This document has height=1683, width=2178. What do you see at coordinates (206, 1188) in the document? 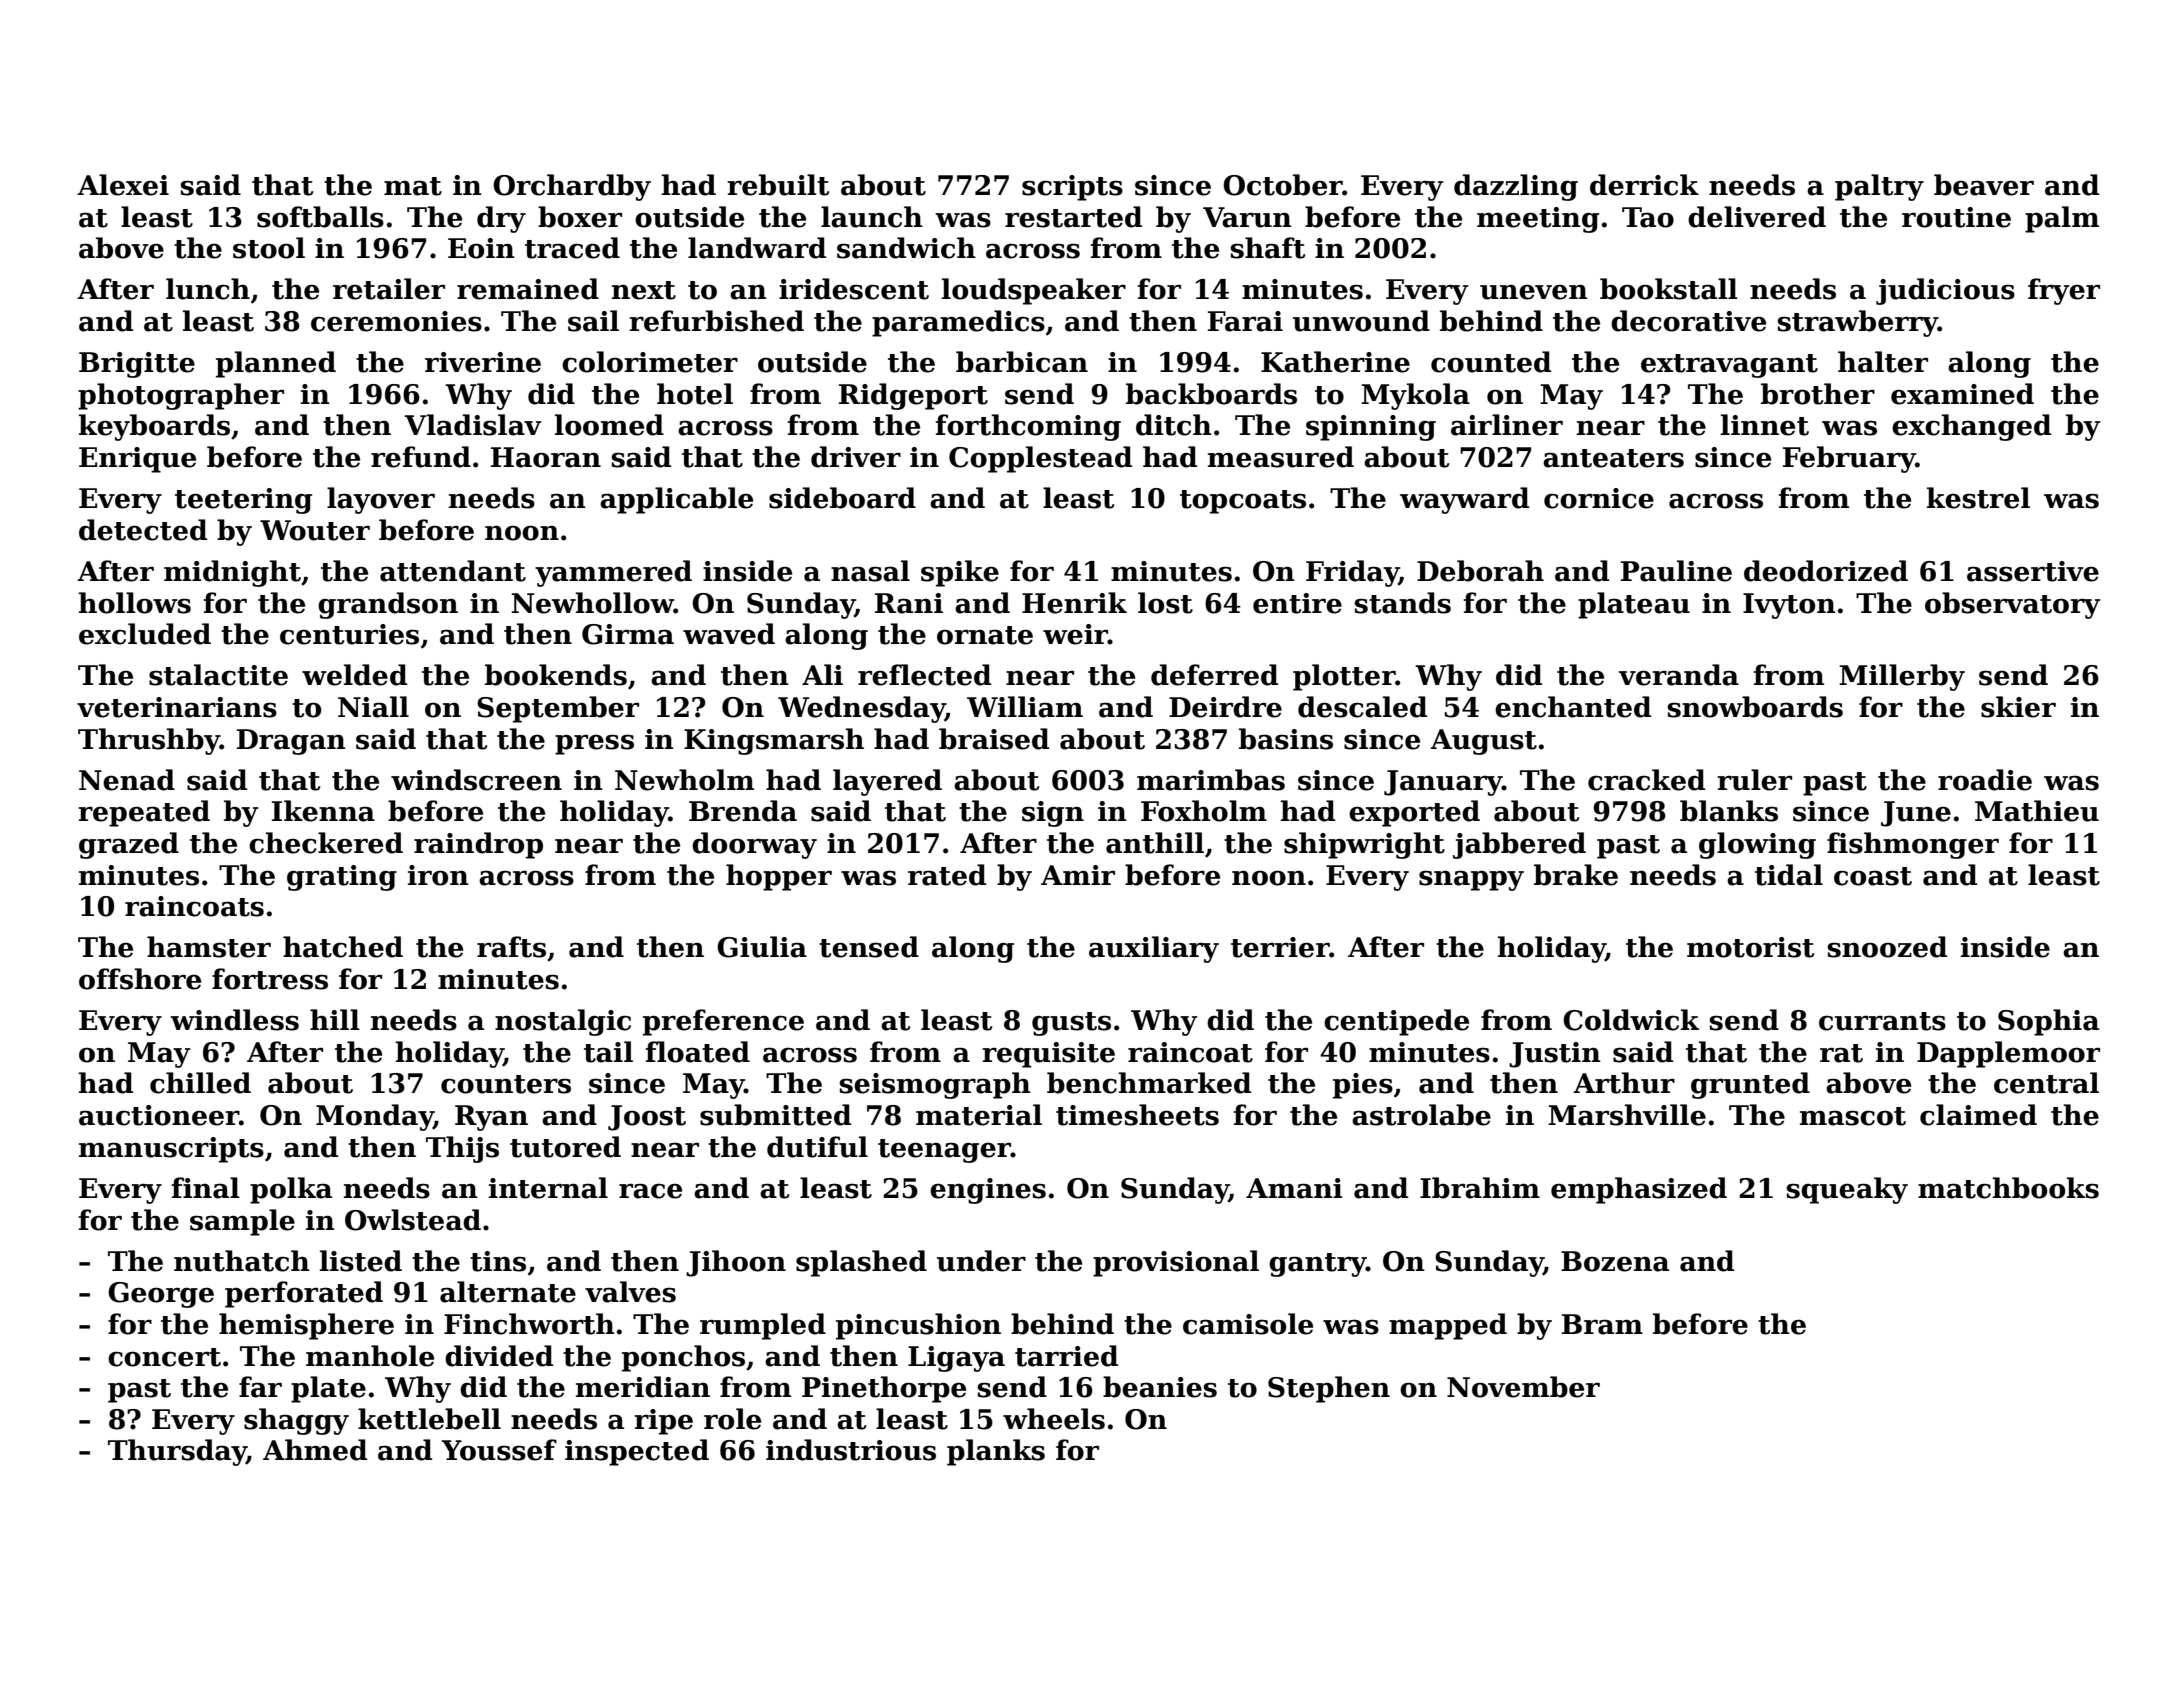
I see `final` at bounding box center [206, 1188].
